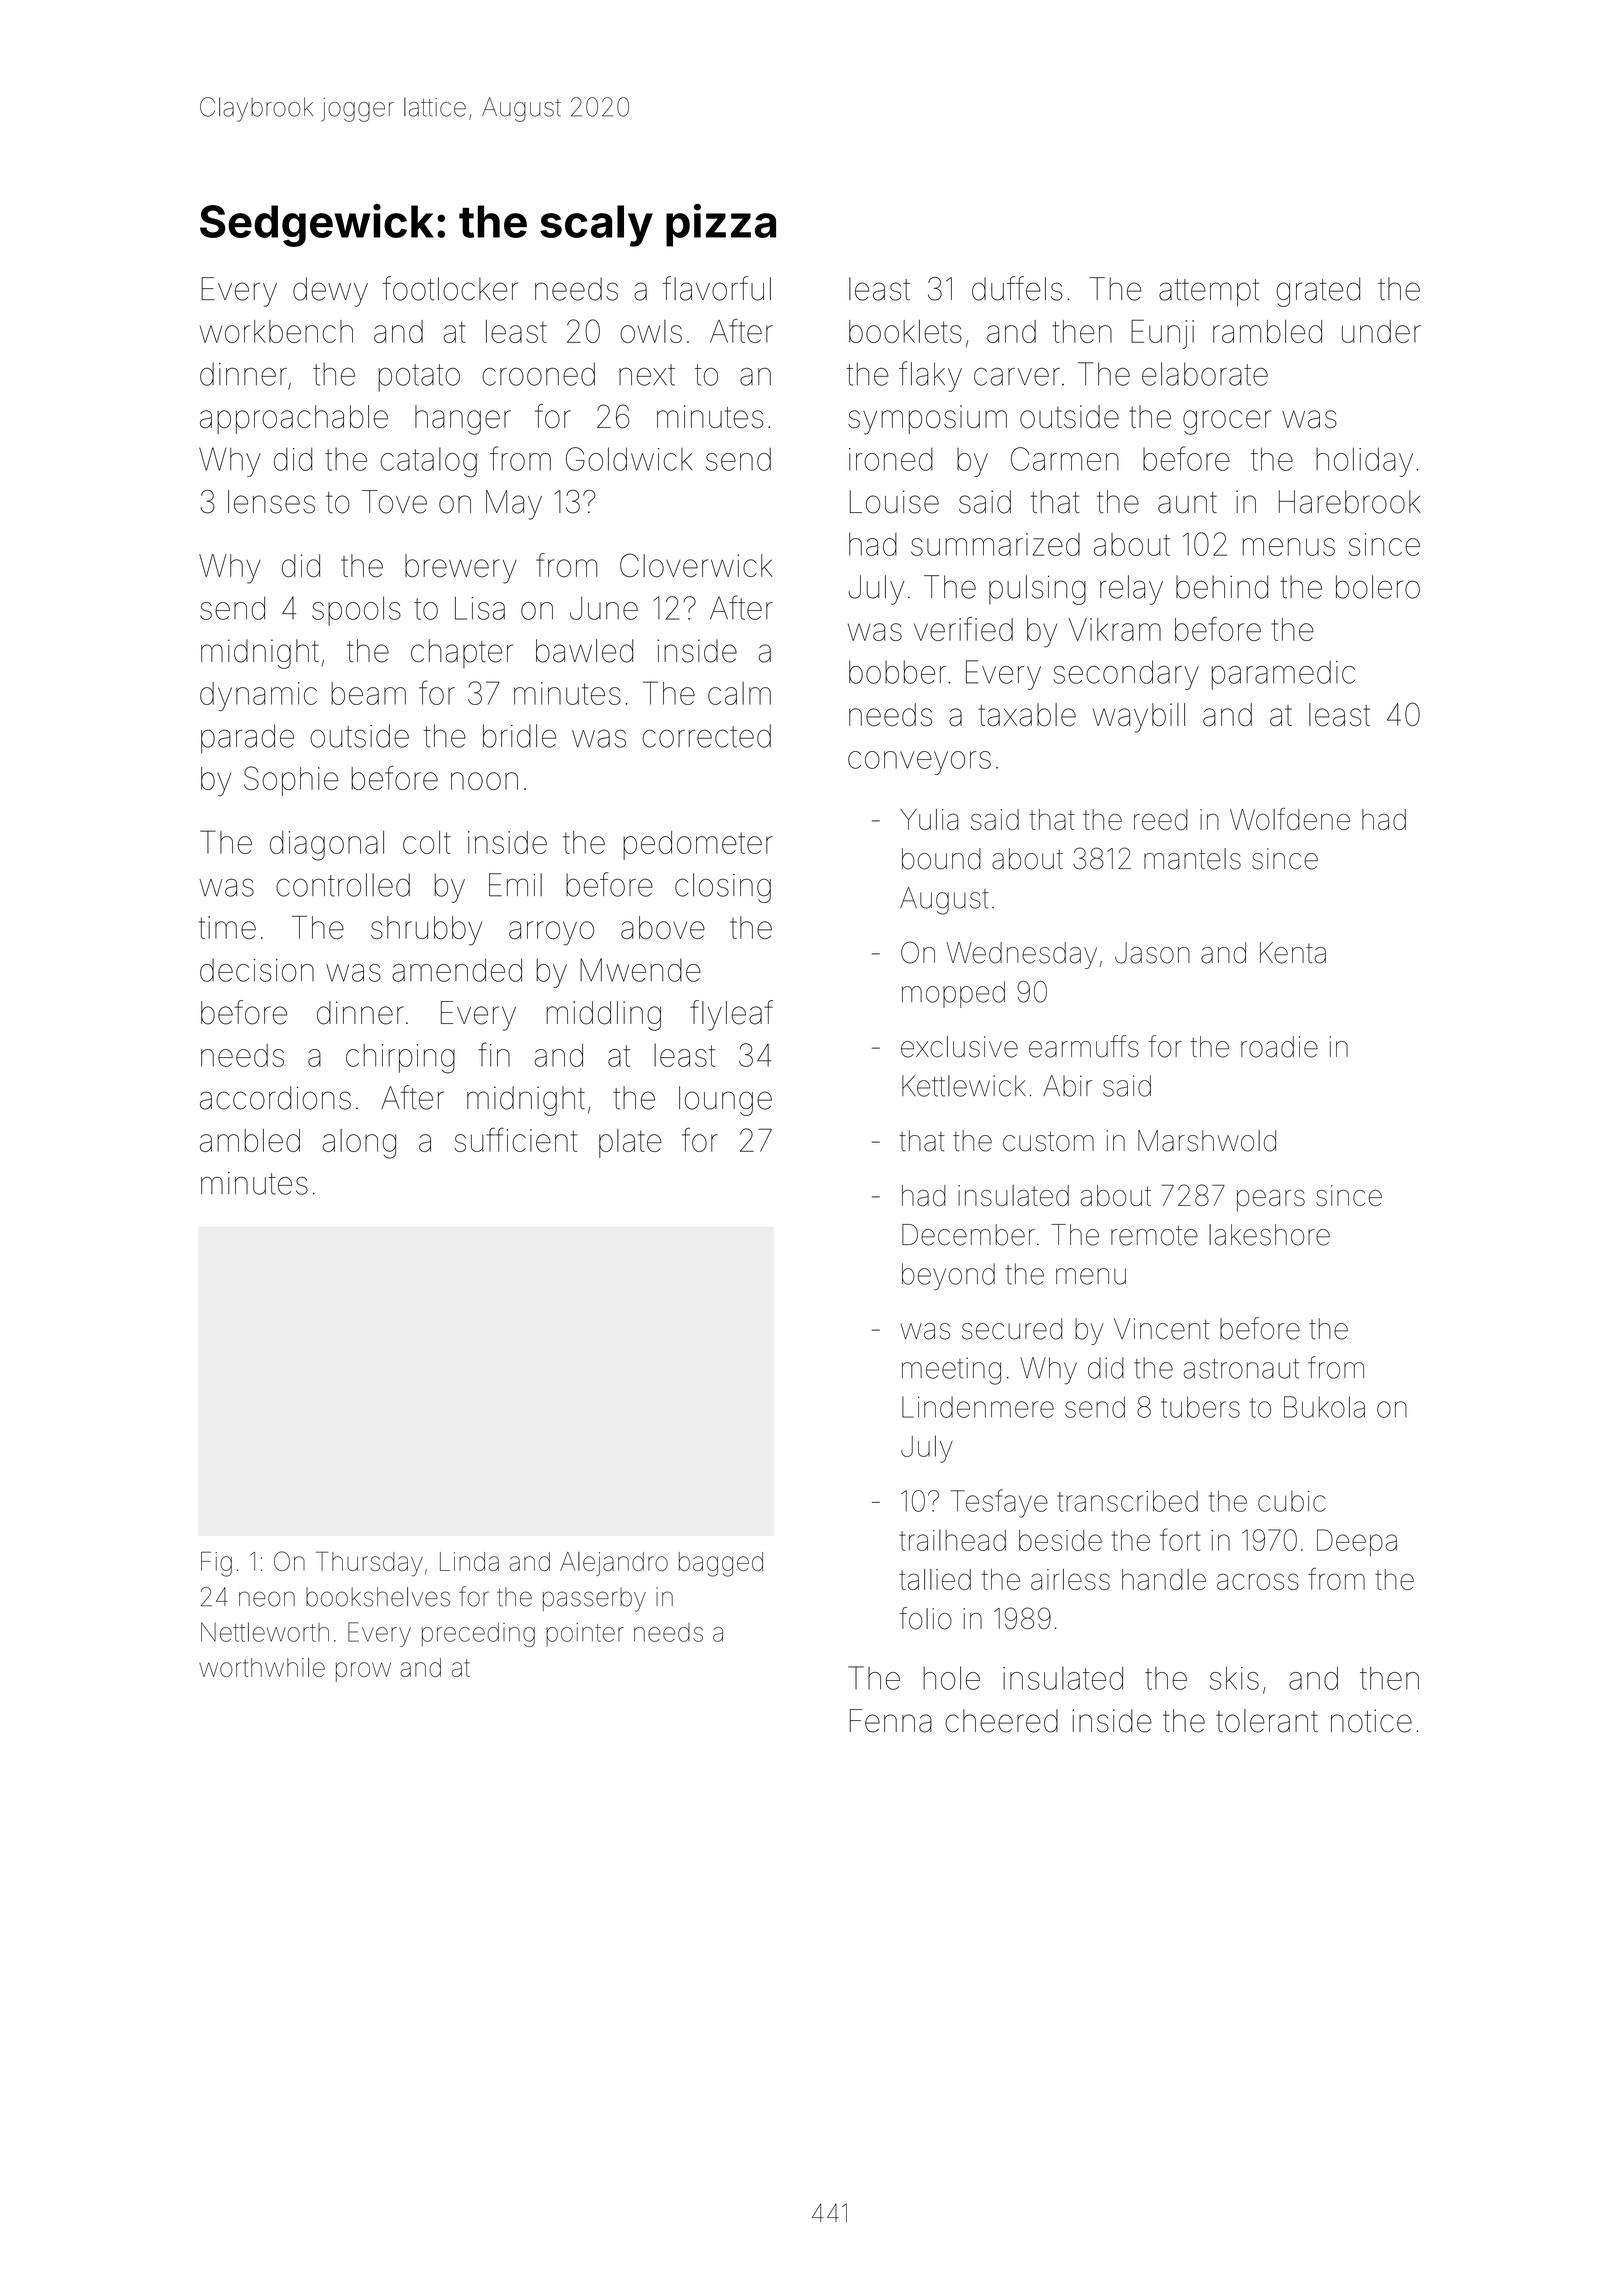 This screenshot has width=1620, height=2292. I want to click on worthwhile, so click(262, 1667).
